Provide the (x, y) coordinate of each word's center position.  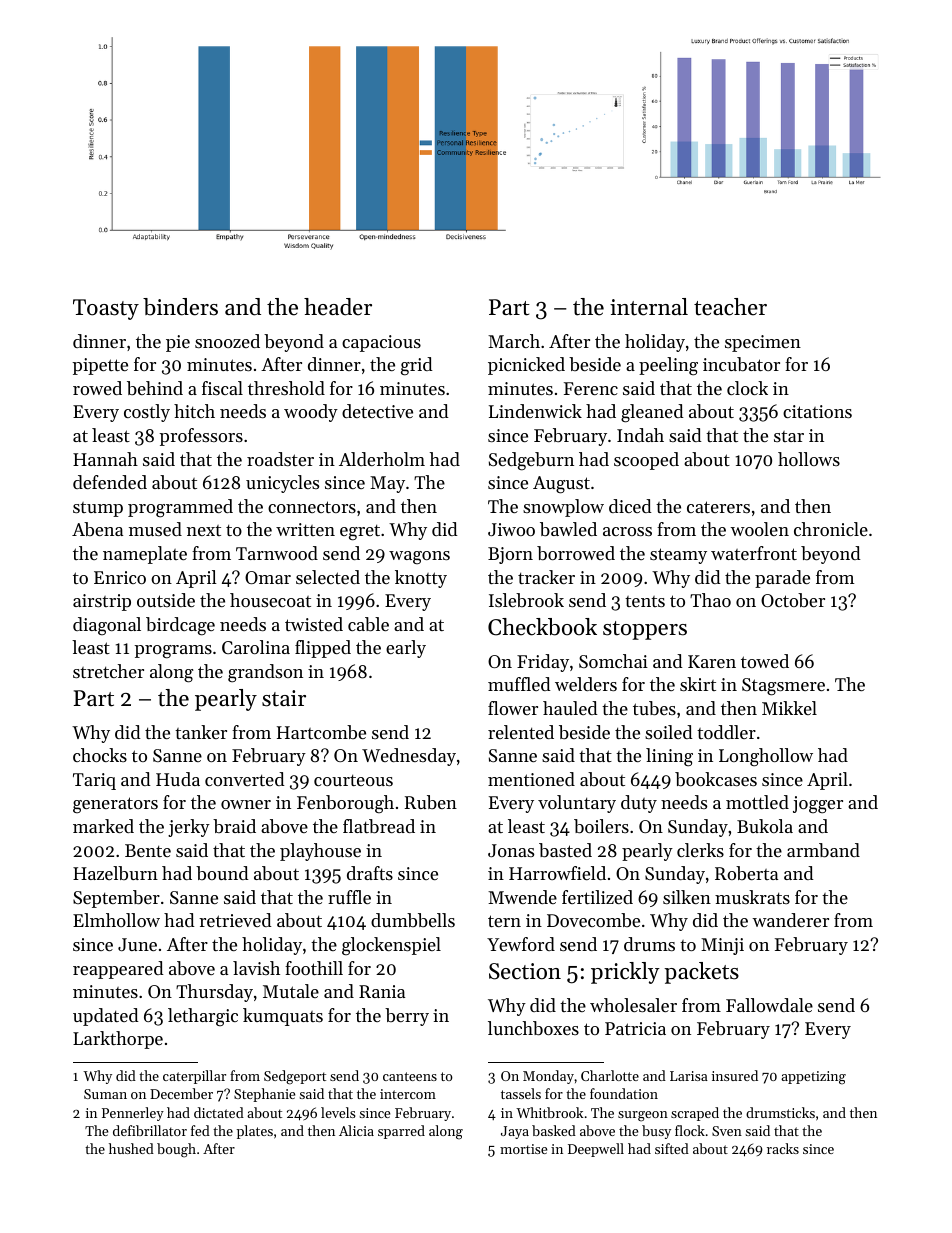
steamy (678, 556)
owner (246, 804)
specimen (763, 343)
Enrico (120, 577)
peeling (668, 366)
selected (328, 577)
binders (180, 307)
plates (255, 1132)
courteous (353, 780)
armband (823, 850)
